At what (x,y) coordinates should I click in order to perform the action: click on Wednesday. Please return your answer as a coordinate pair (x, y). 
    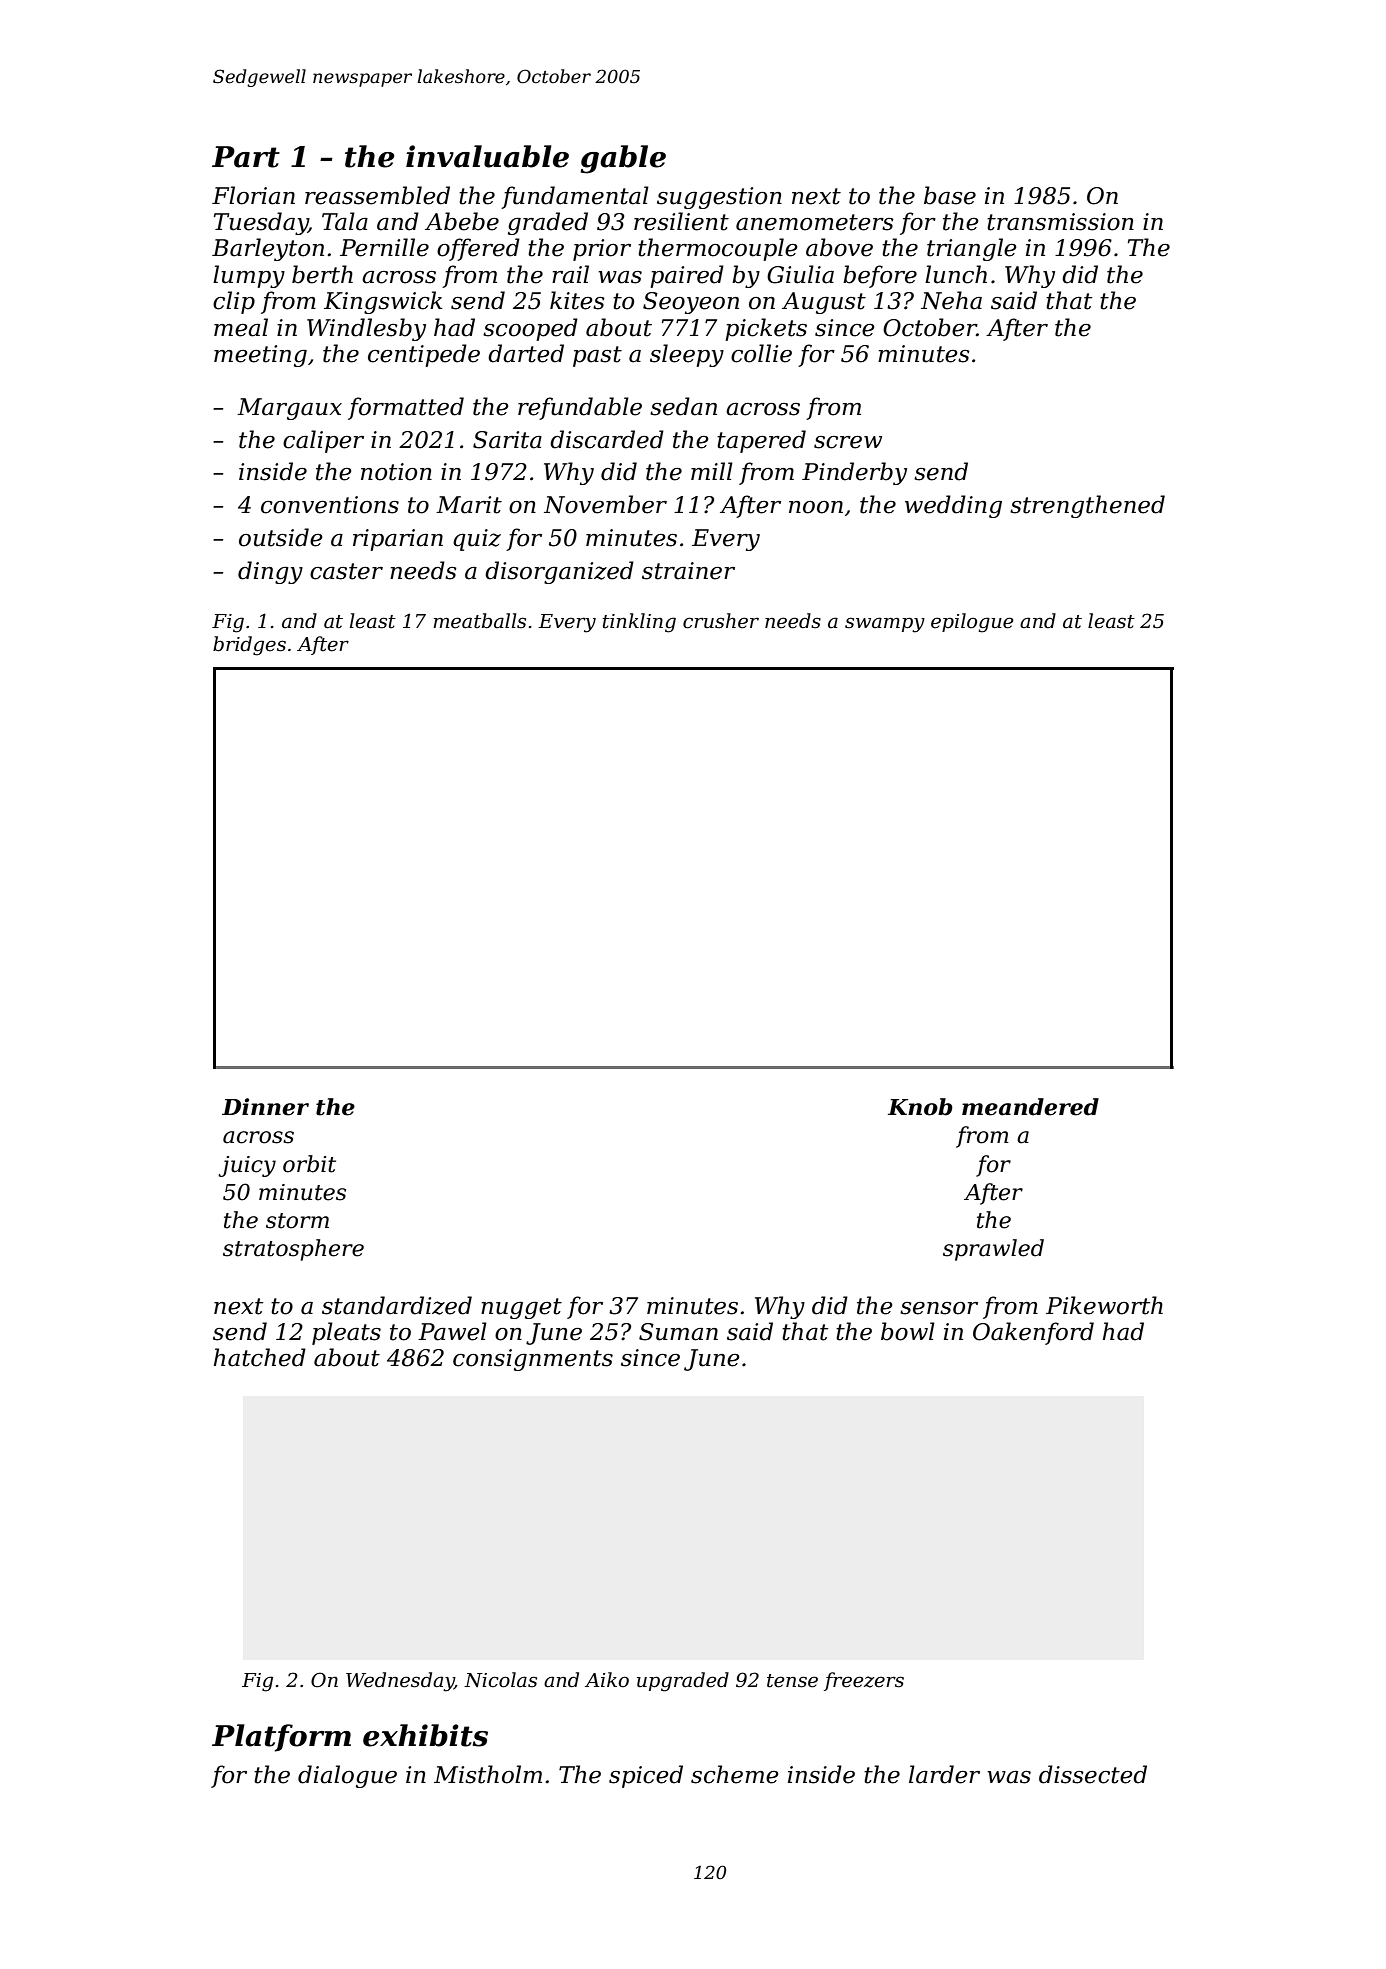
    Looking at the image, I should click on (400, 1682).
